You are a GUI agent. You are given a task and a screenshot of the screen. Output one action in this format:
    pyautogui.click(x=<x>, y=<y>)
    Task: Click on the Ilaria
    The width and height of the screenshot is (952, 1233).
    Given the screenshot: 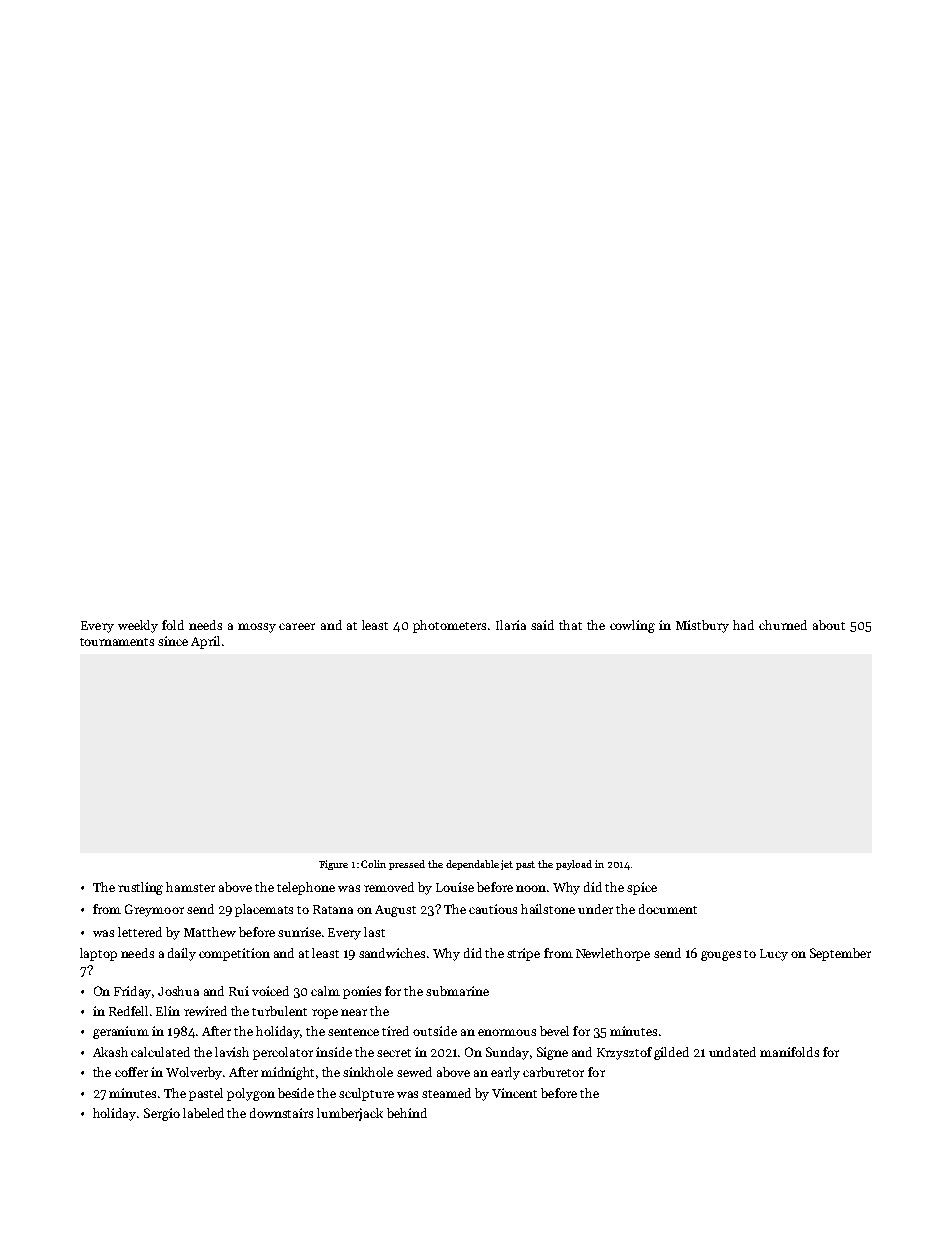 What is the action you would take?
    pyautogui.click(x=511, y=625)
